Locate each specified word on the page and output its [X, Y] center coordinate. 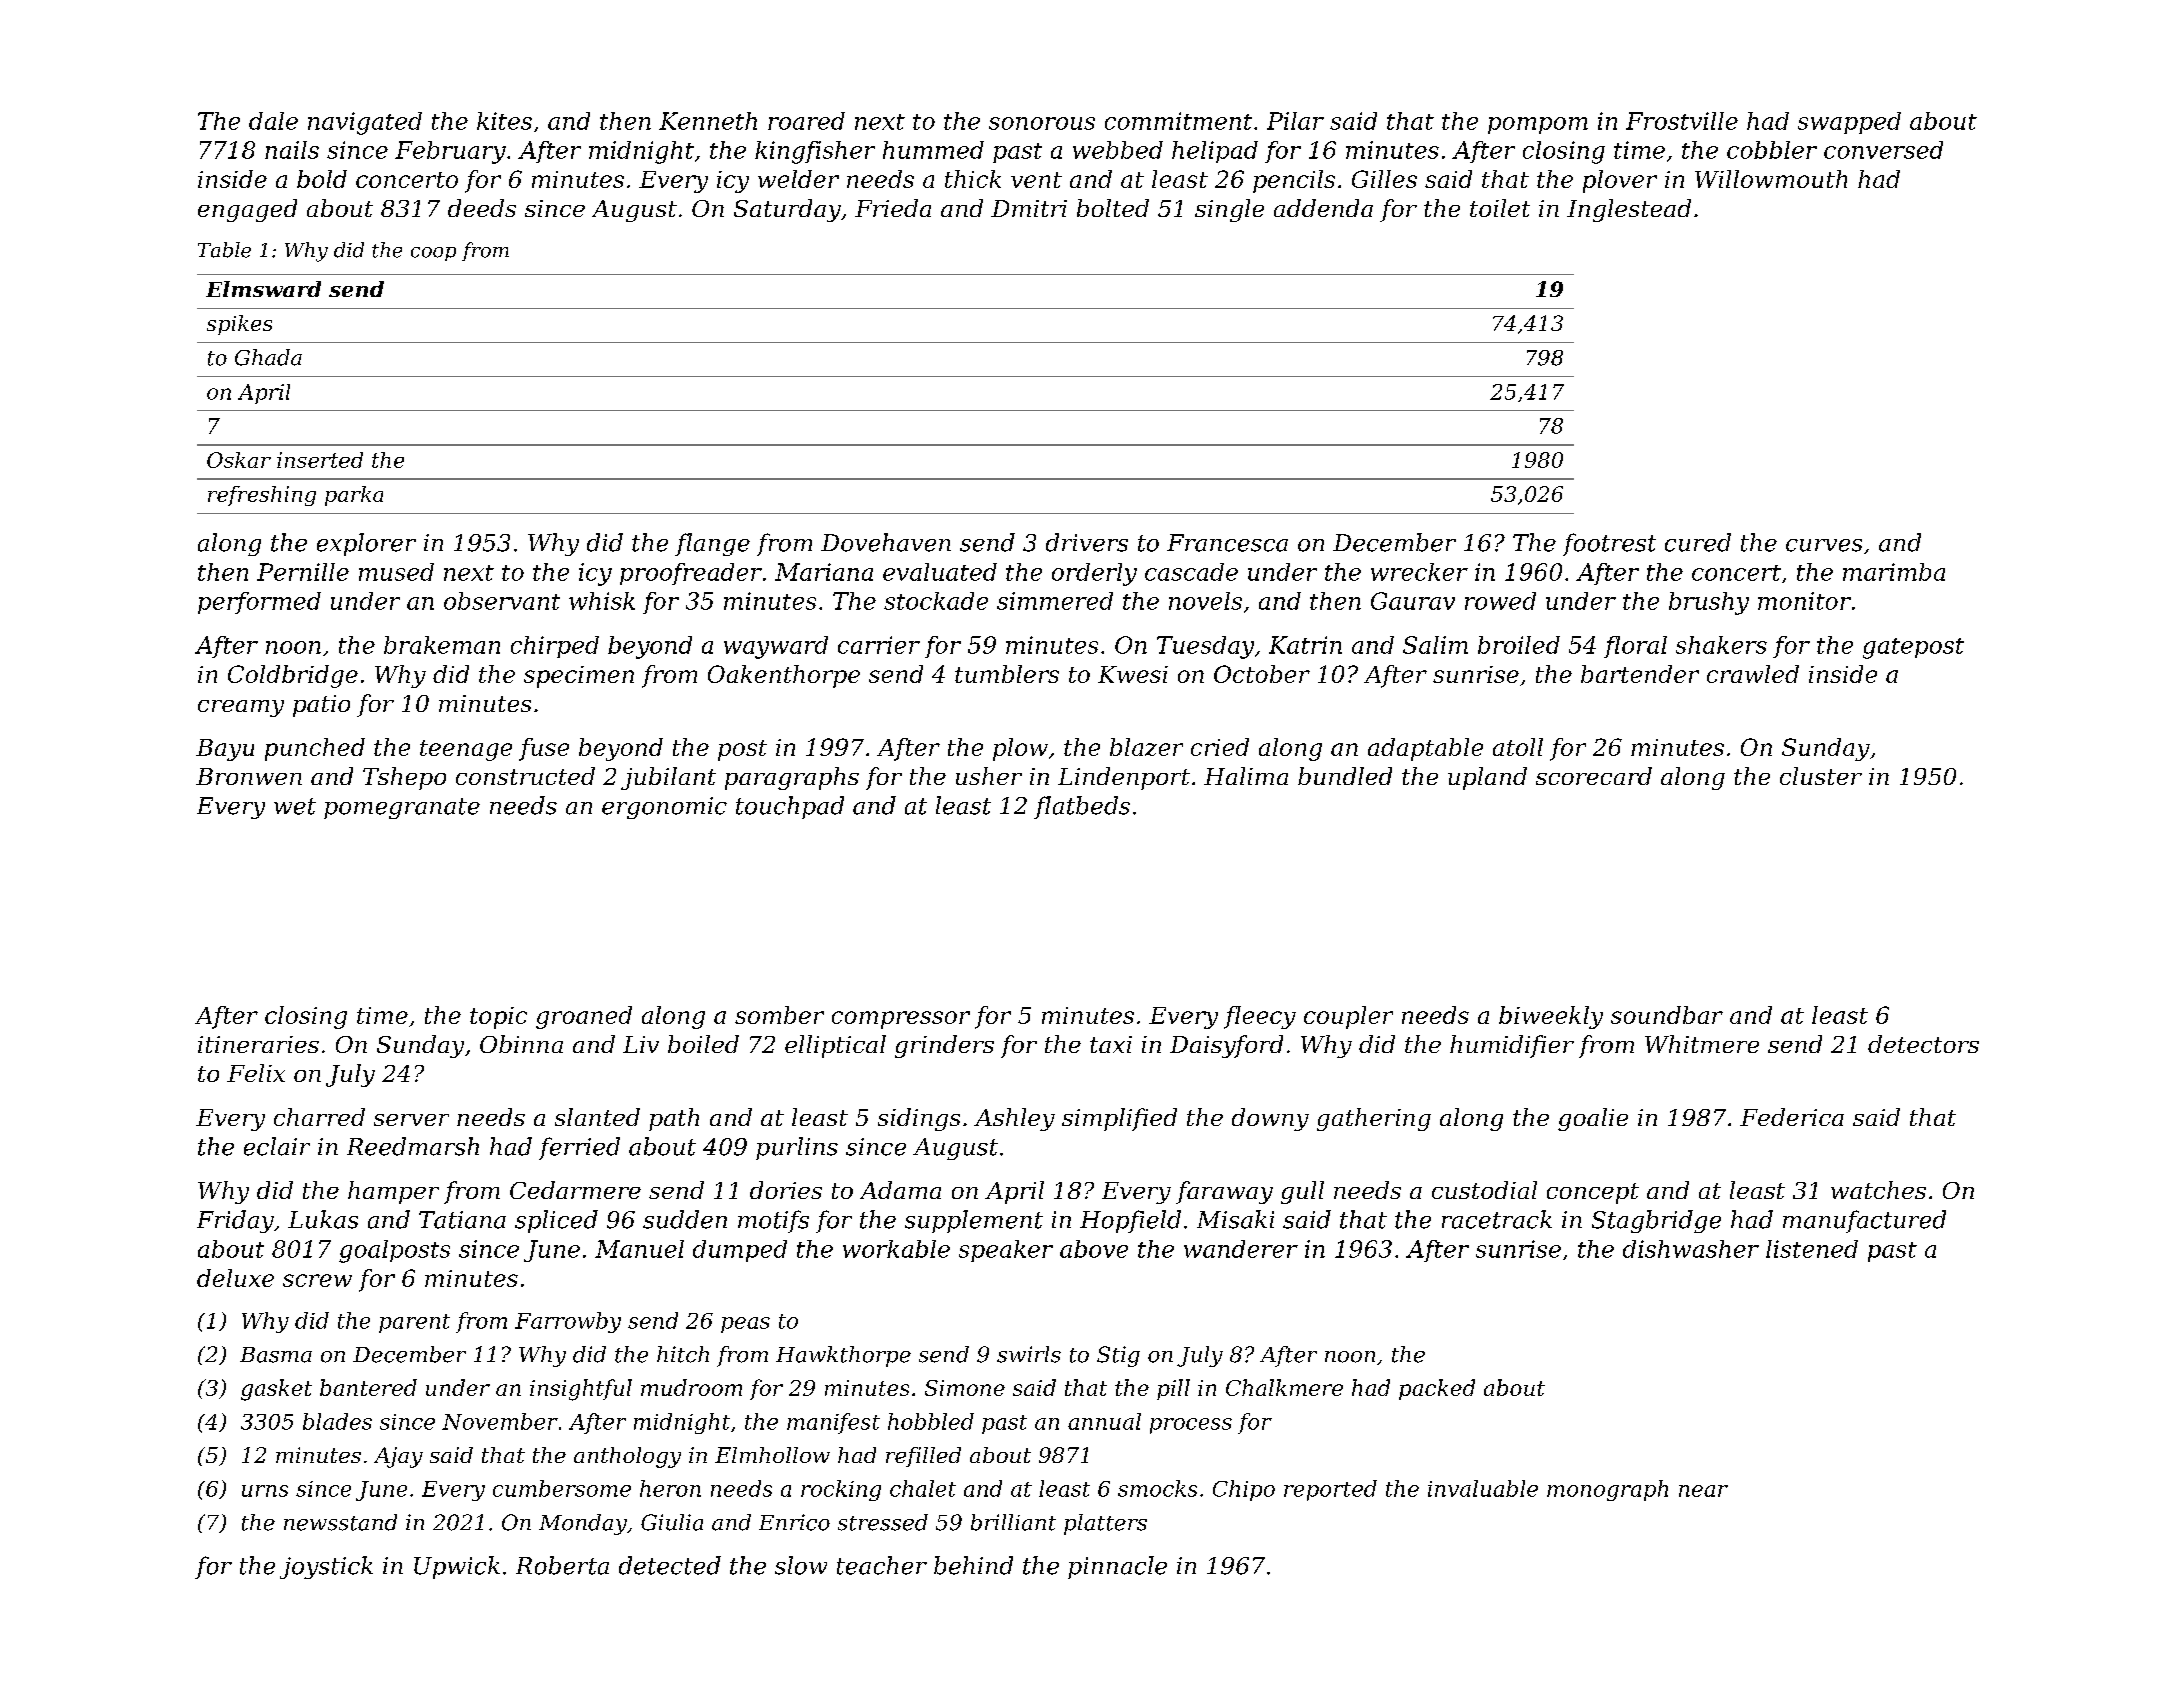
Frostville [1682, 121]
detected [670, 1565]
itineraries [258, 1044]
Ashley [1014, 1119]
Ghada [268, 357]
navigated [365, 123]
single [1229, 210]
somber [779, 1015]
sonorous [1042, 123]
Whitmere [1702, 1044]
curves [1824, 545]
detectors [1923, 1044]
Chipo [1244, 1490]
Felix [256, 1073]
